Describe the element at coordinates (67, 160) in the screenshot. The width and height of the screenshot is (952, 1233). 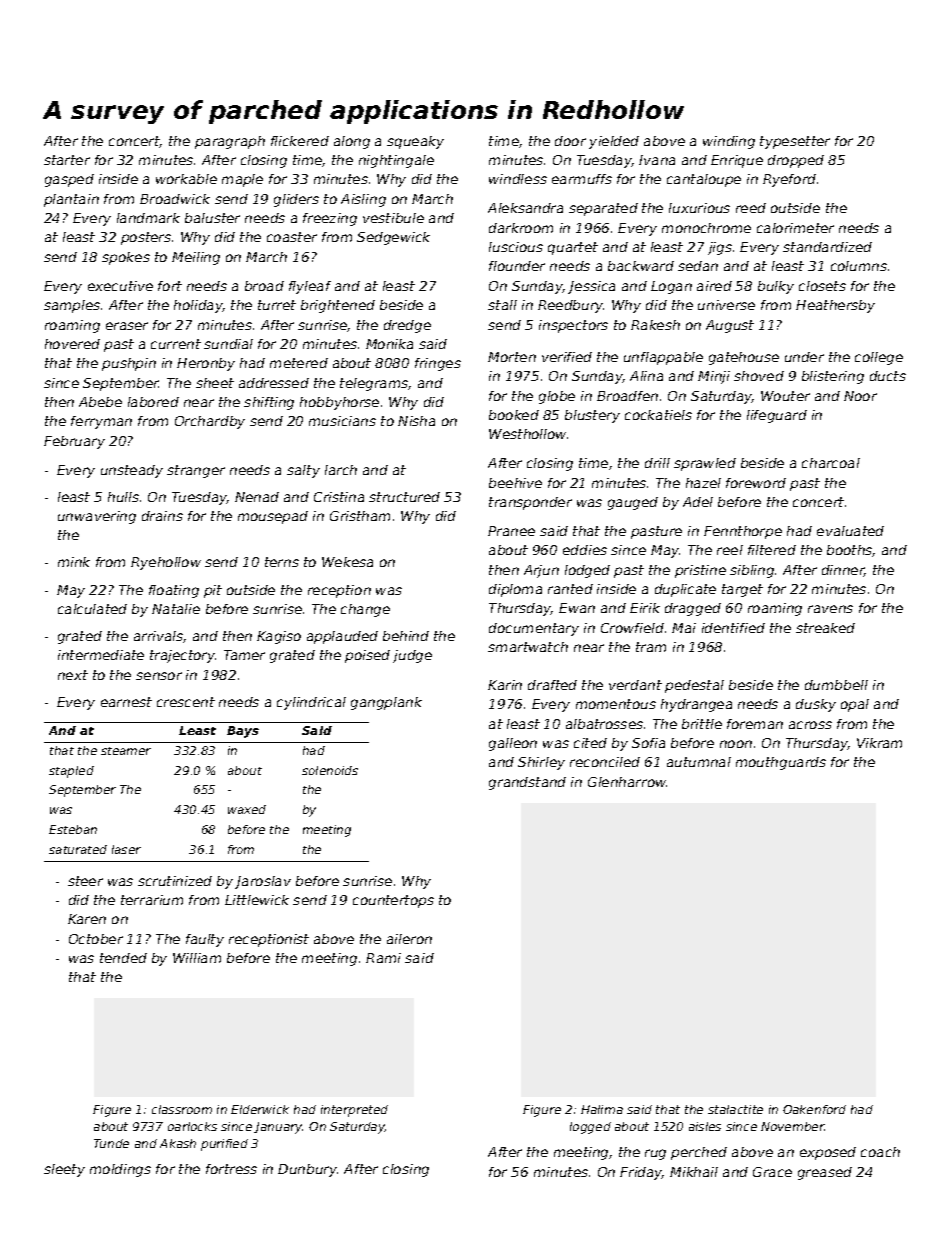
I see `starter` at that location.
